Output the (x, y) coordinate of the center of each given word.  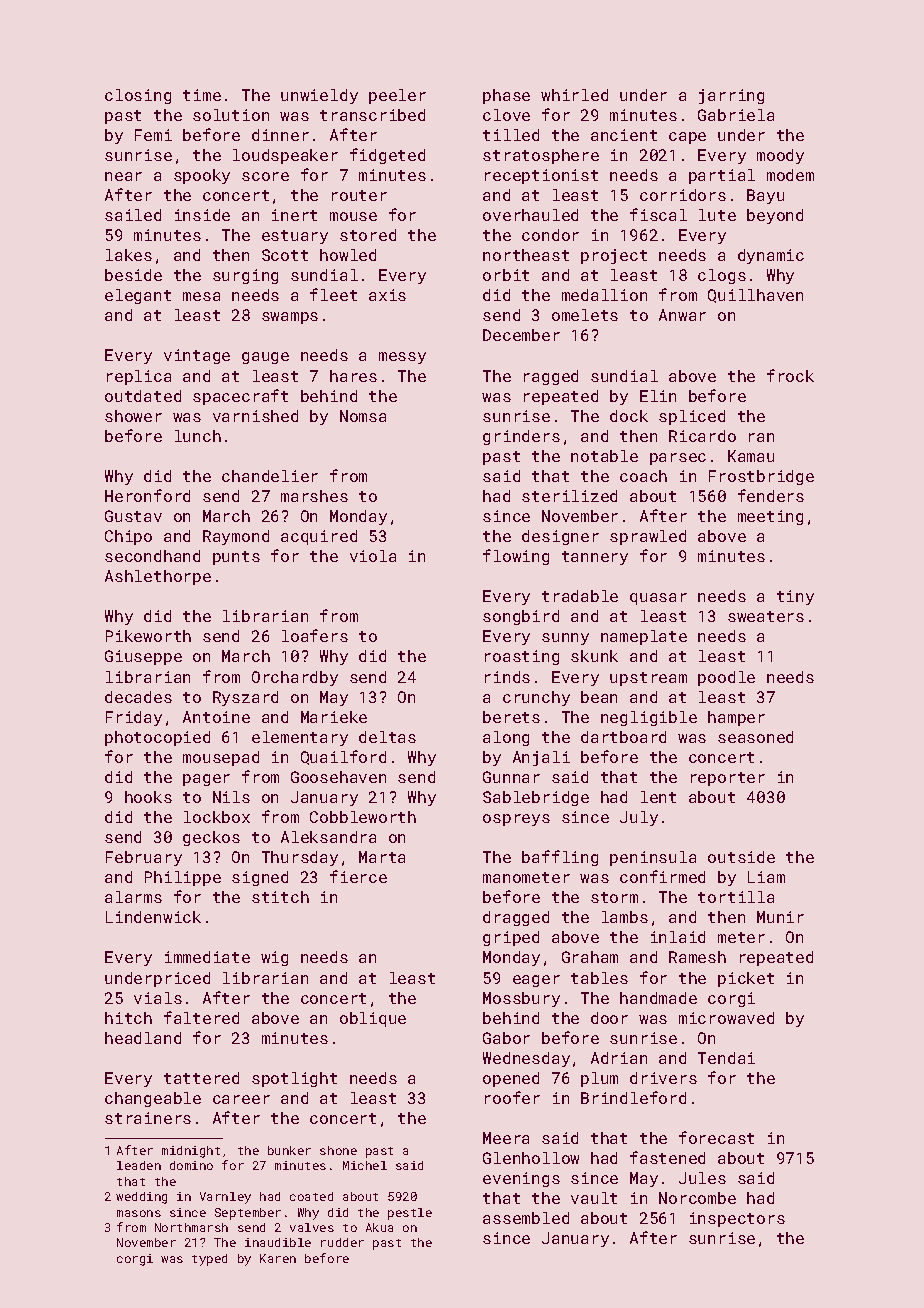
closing (138, 96)
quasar (658, 599)
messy (402, 358)
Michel (365, 1165)
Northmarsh (191, 1227)
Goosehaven (338, 777)
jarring (731, 96)
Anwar (682, 315)
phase (506, 96)
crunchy (536, 698)
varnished (255, 416)
